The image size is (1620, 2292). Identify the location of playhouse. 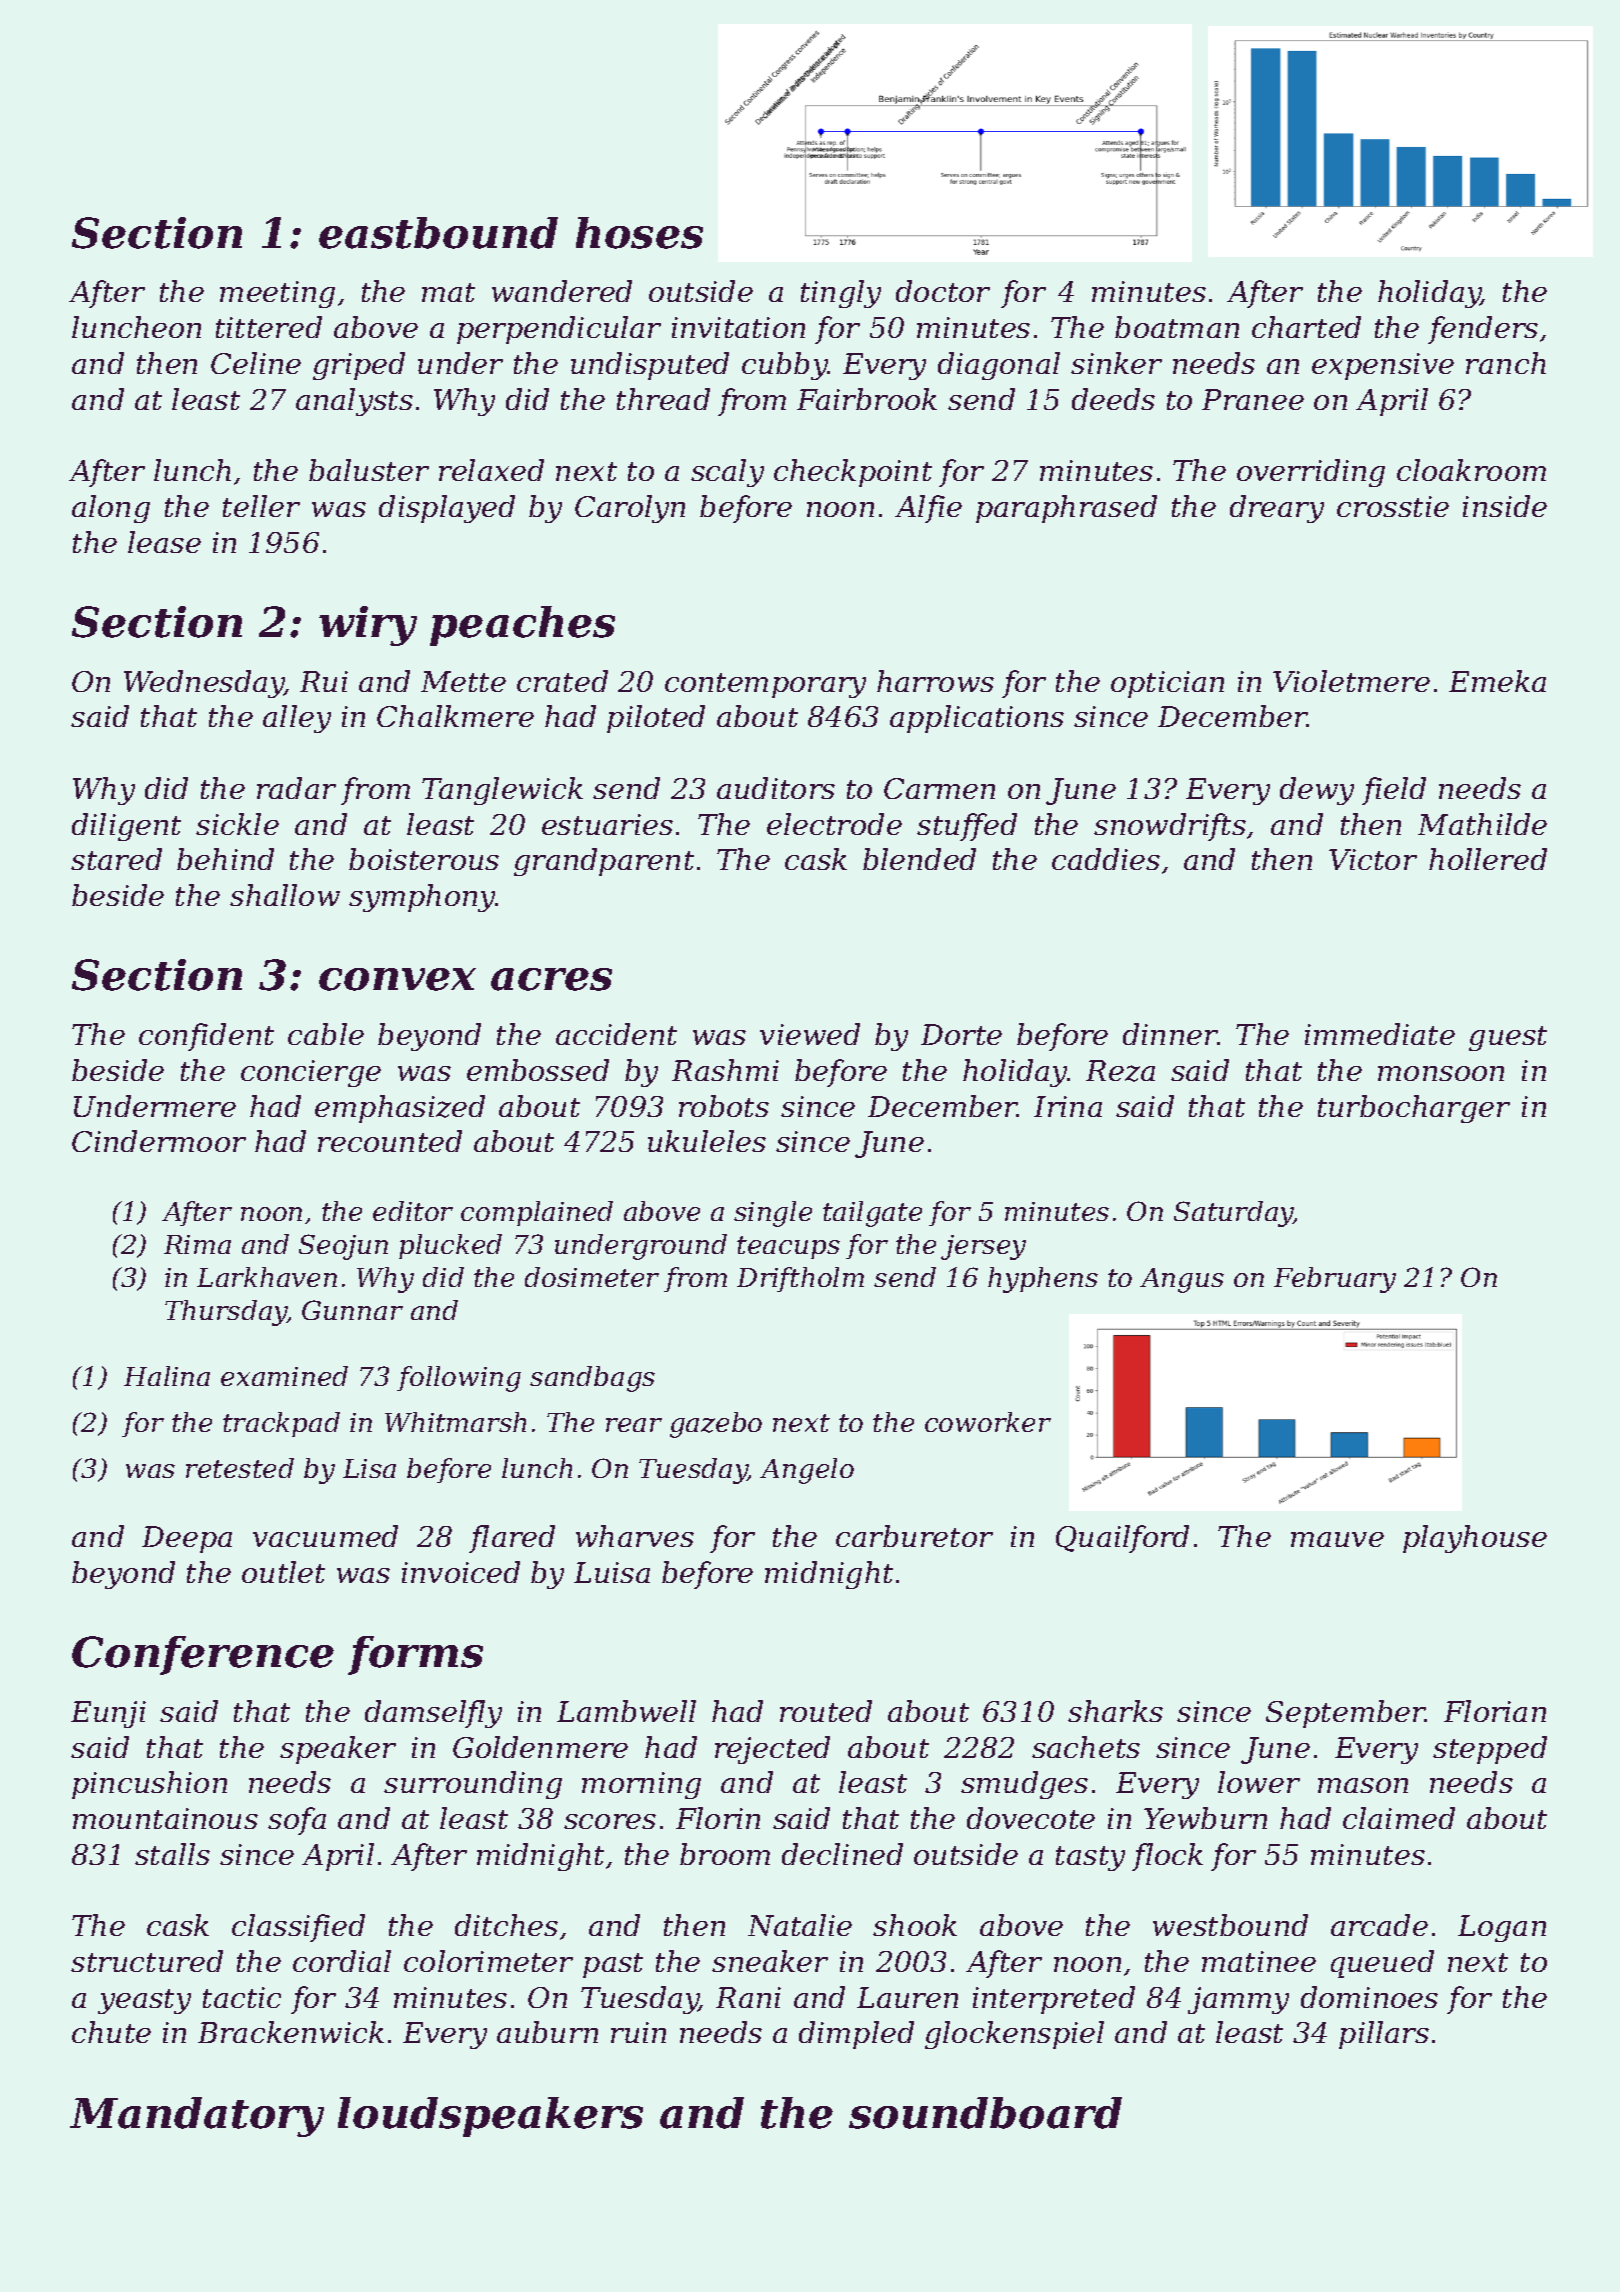
(1475, 1539).
